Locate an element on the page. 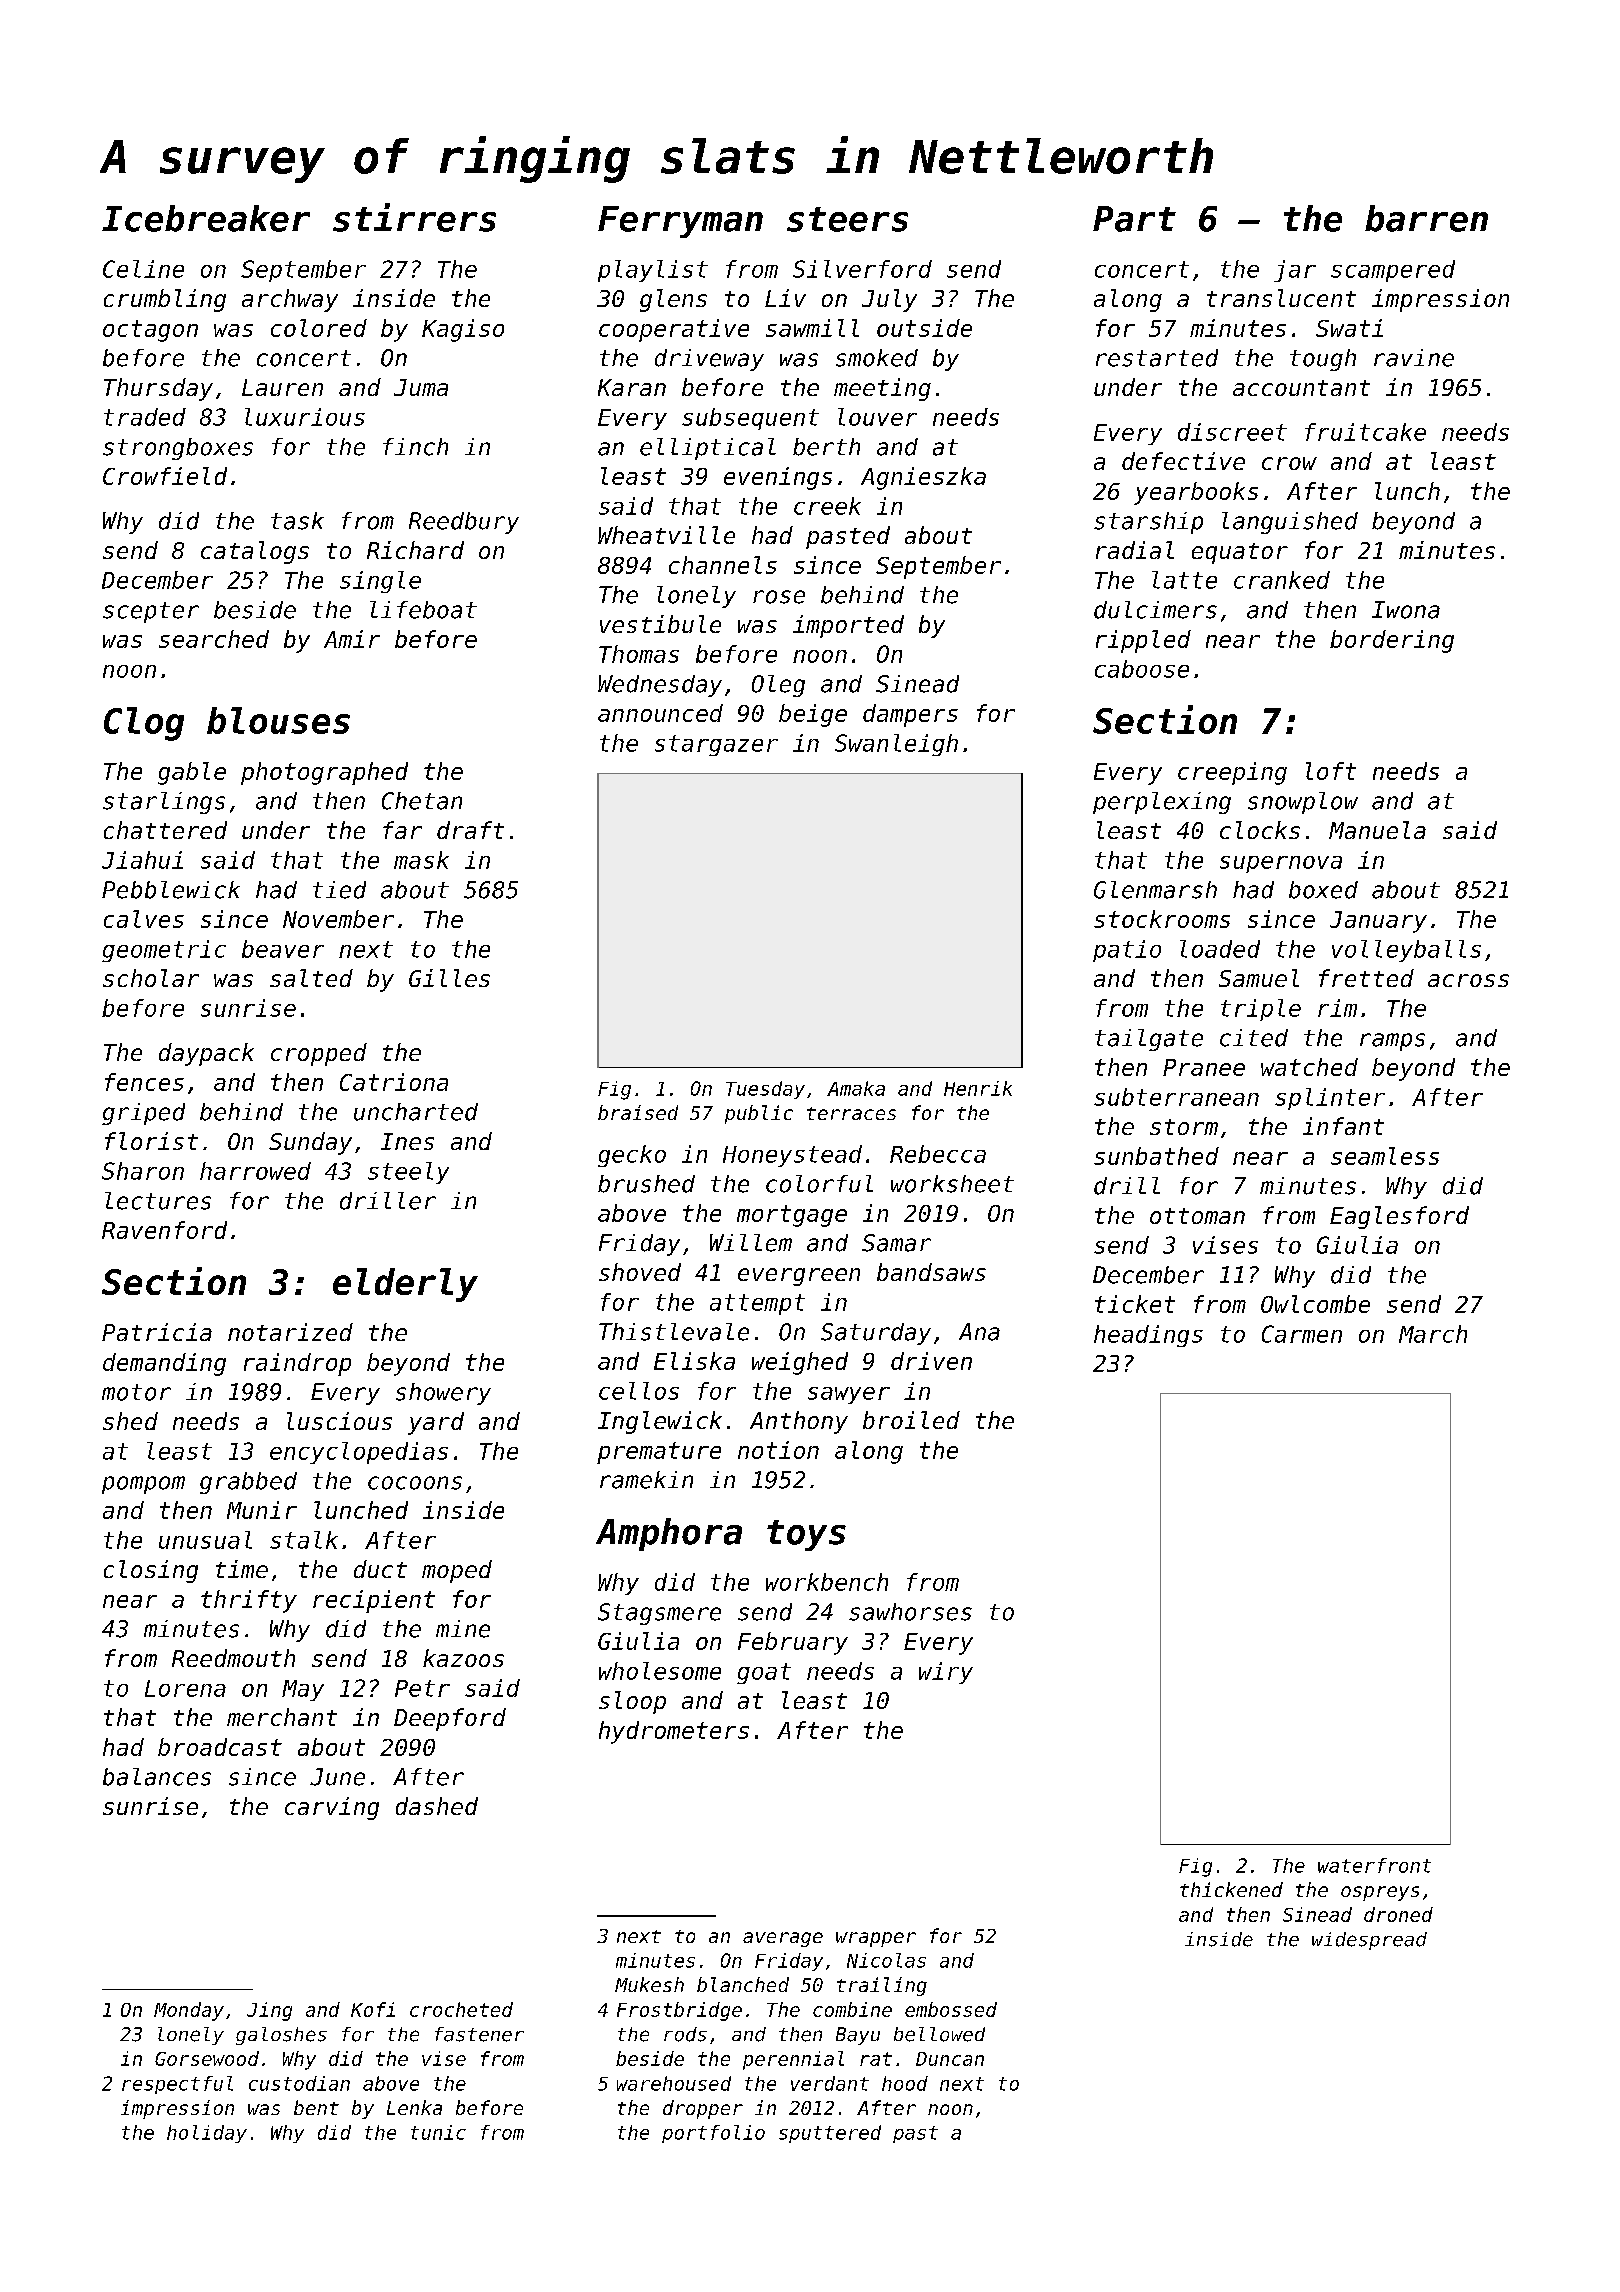  demanding is located at coordinates (164, 1364).
